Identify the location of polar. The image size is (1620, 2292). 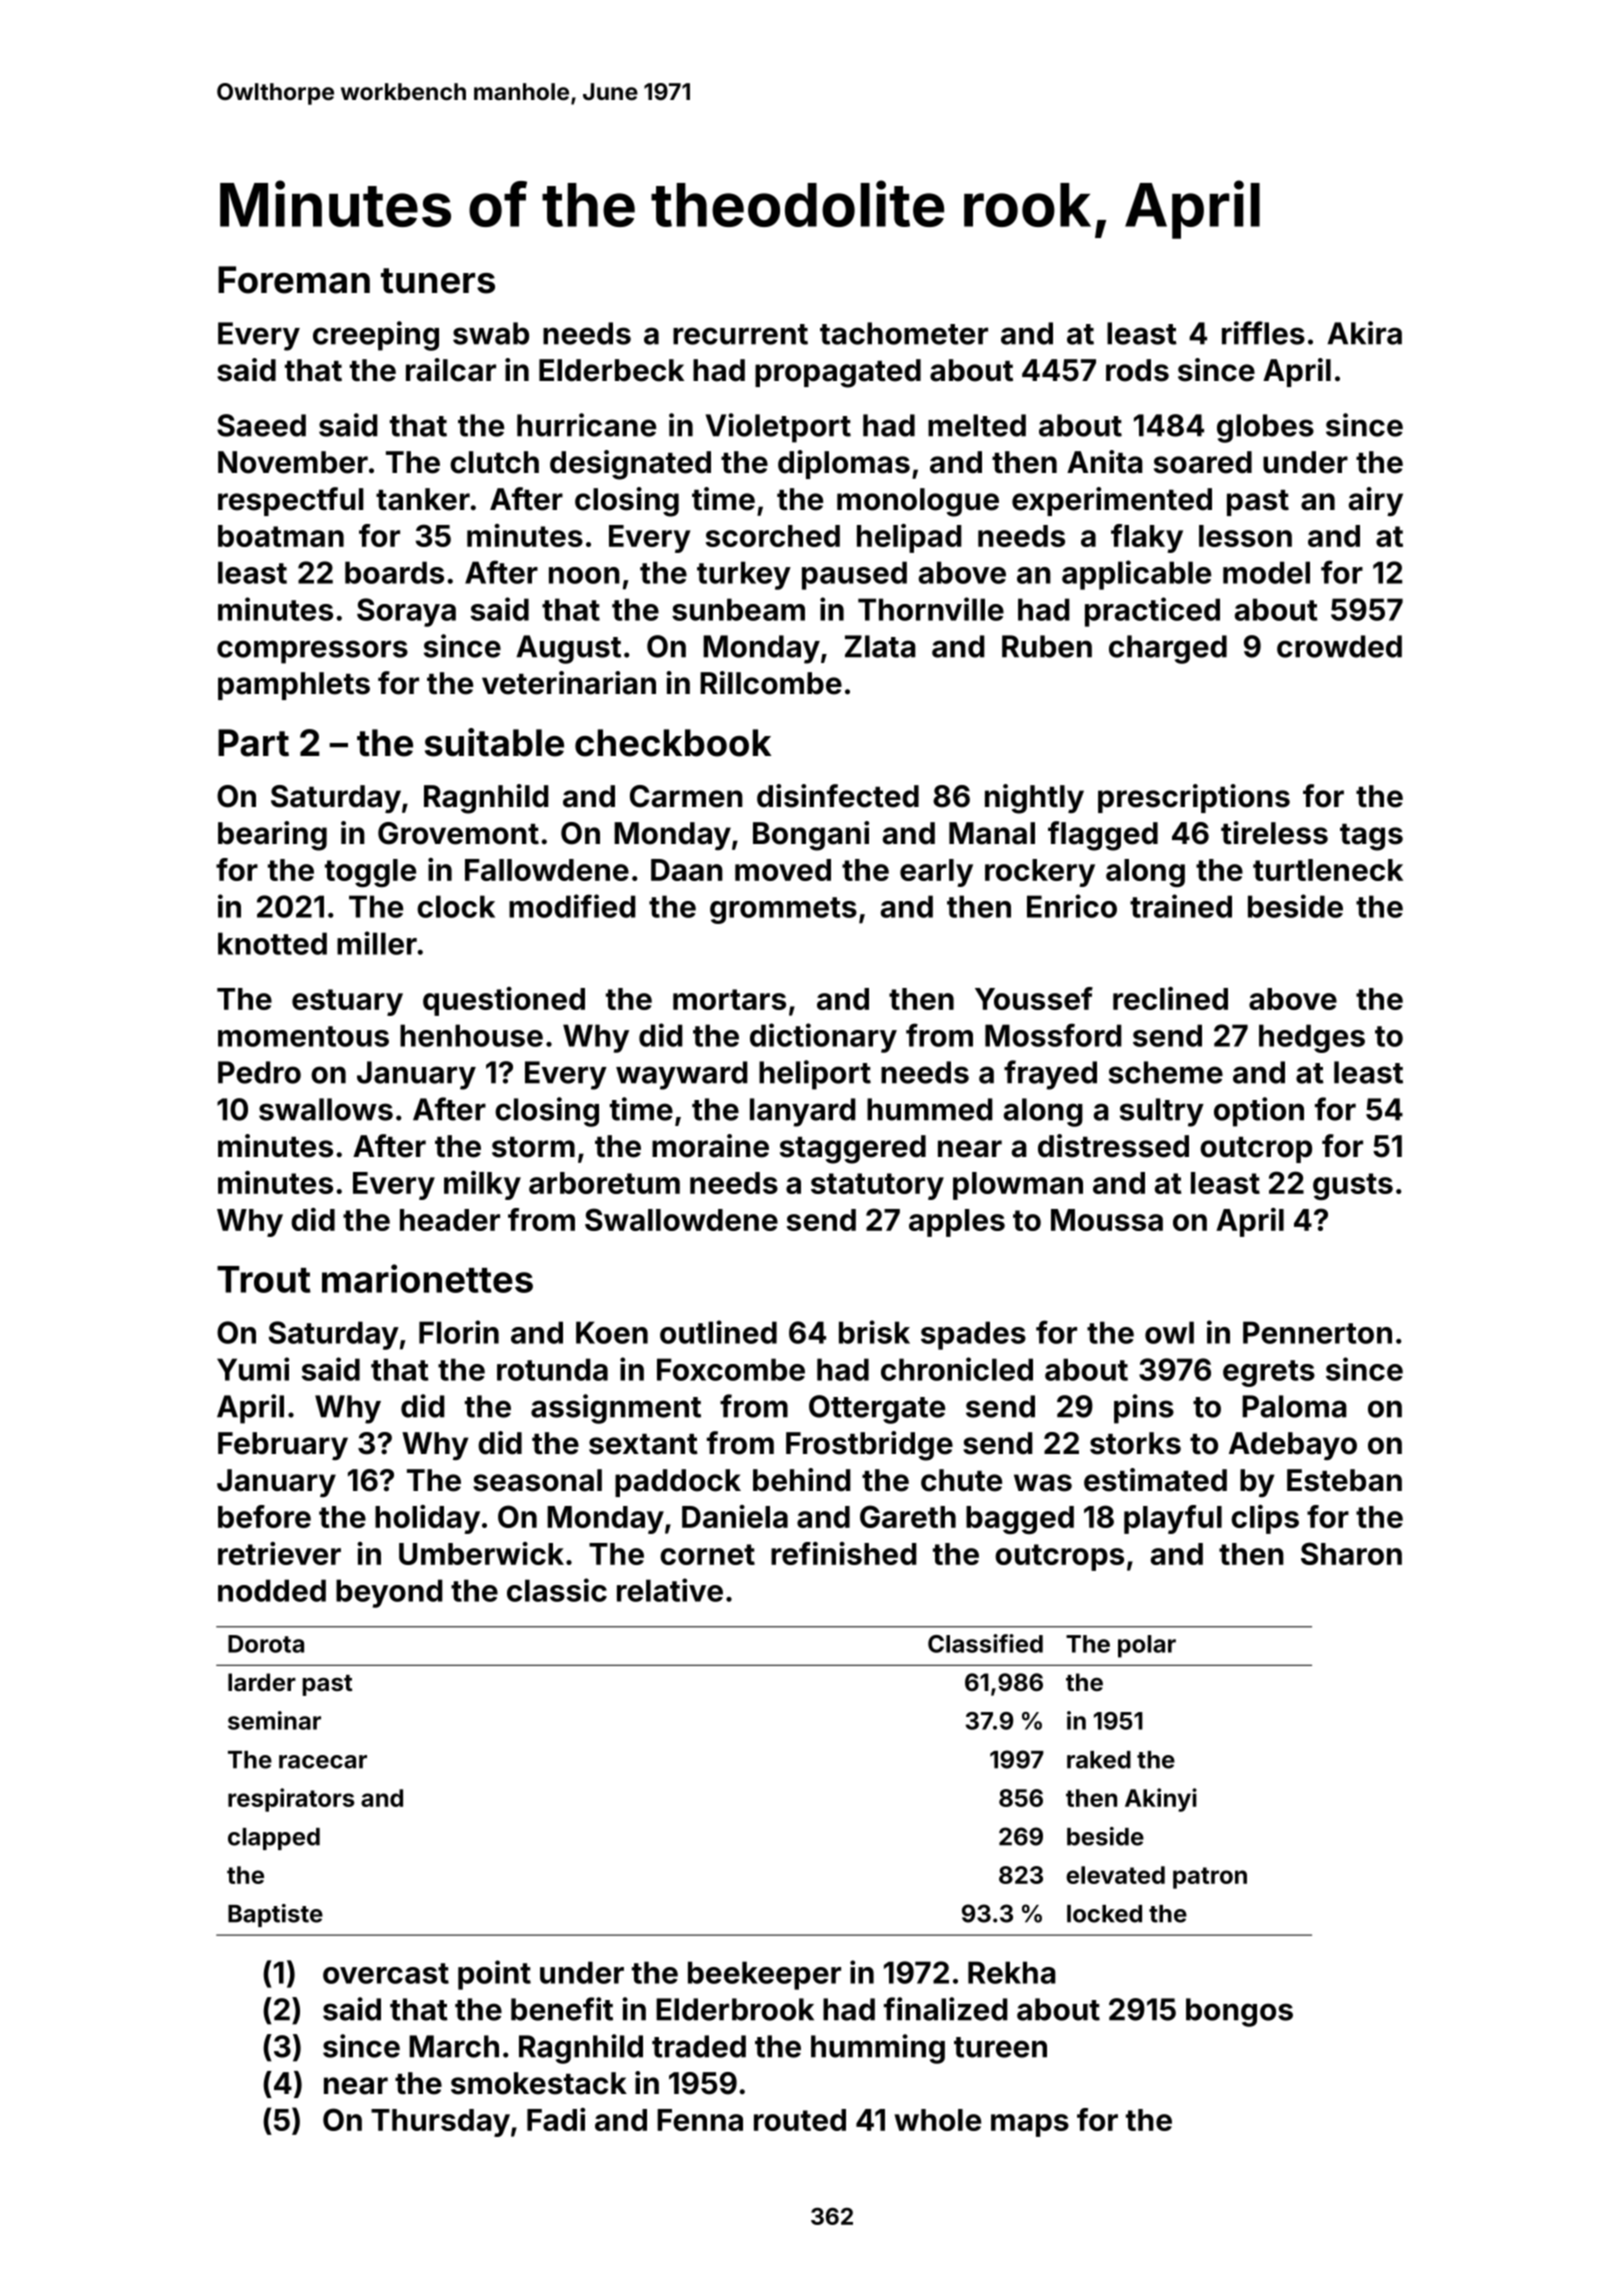
(1147, 1646).
